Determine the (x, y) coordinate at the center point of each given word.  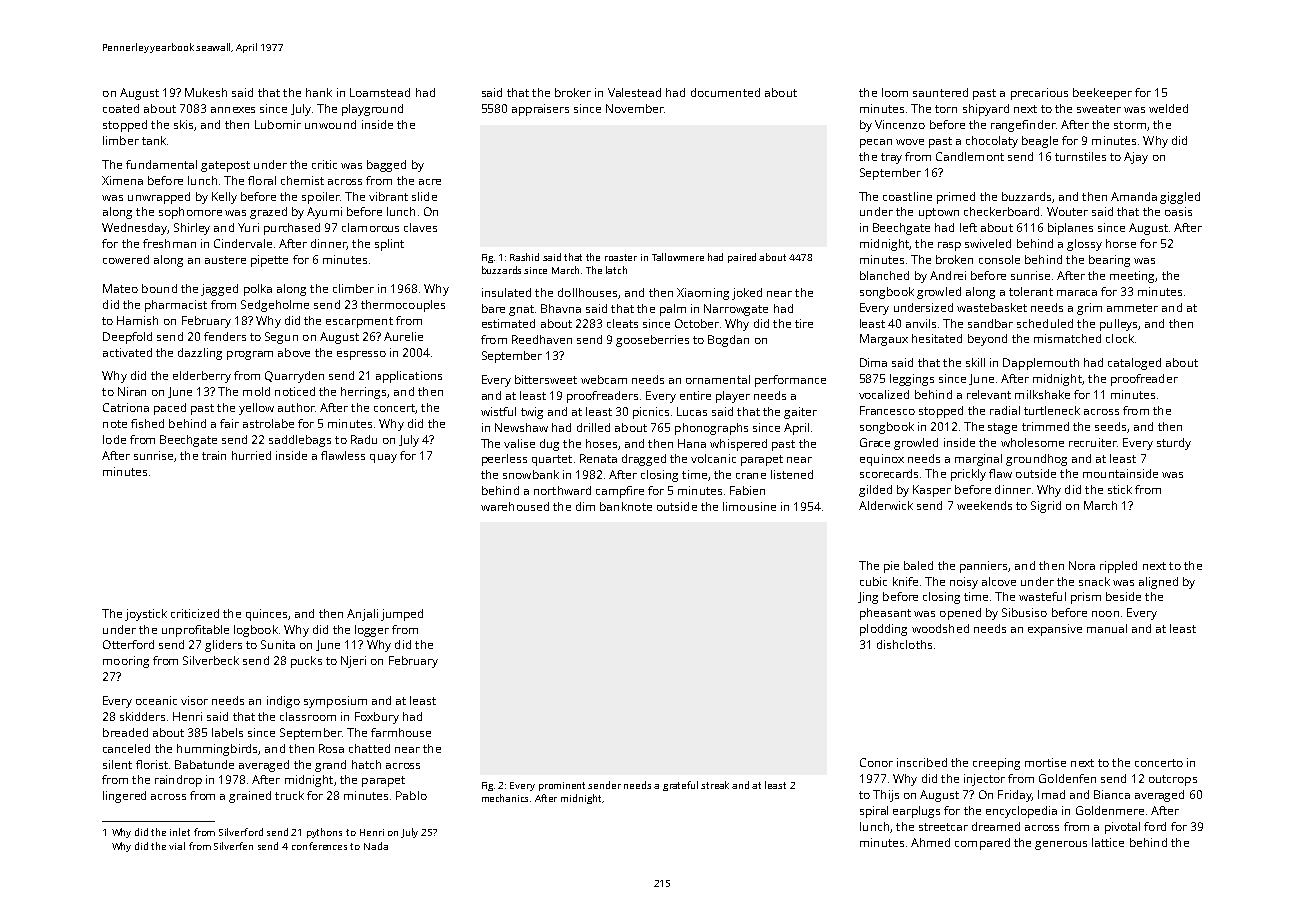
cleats (622, 323)
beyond (987, 340)
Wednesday (134, 229)
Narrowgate (736, 310)
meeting (1133, 277)
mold (256, 391)
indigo (283, 702)
